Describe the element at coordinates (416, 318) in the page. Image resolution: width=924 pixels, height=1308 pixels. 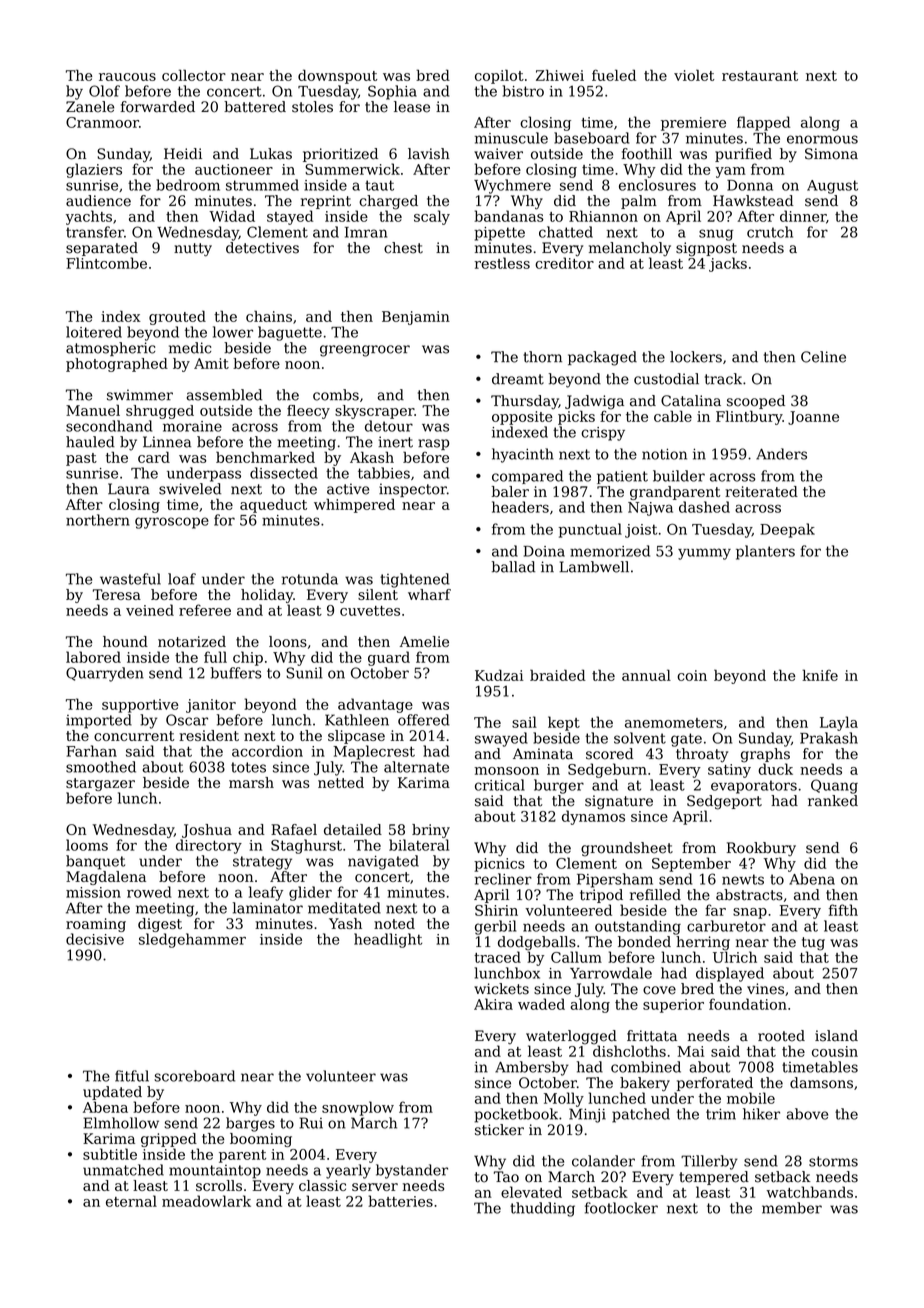
I see `Benjamin` at that location.
